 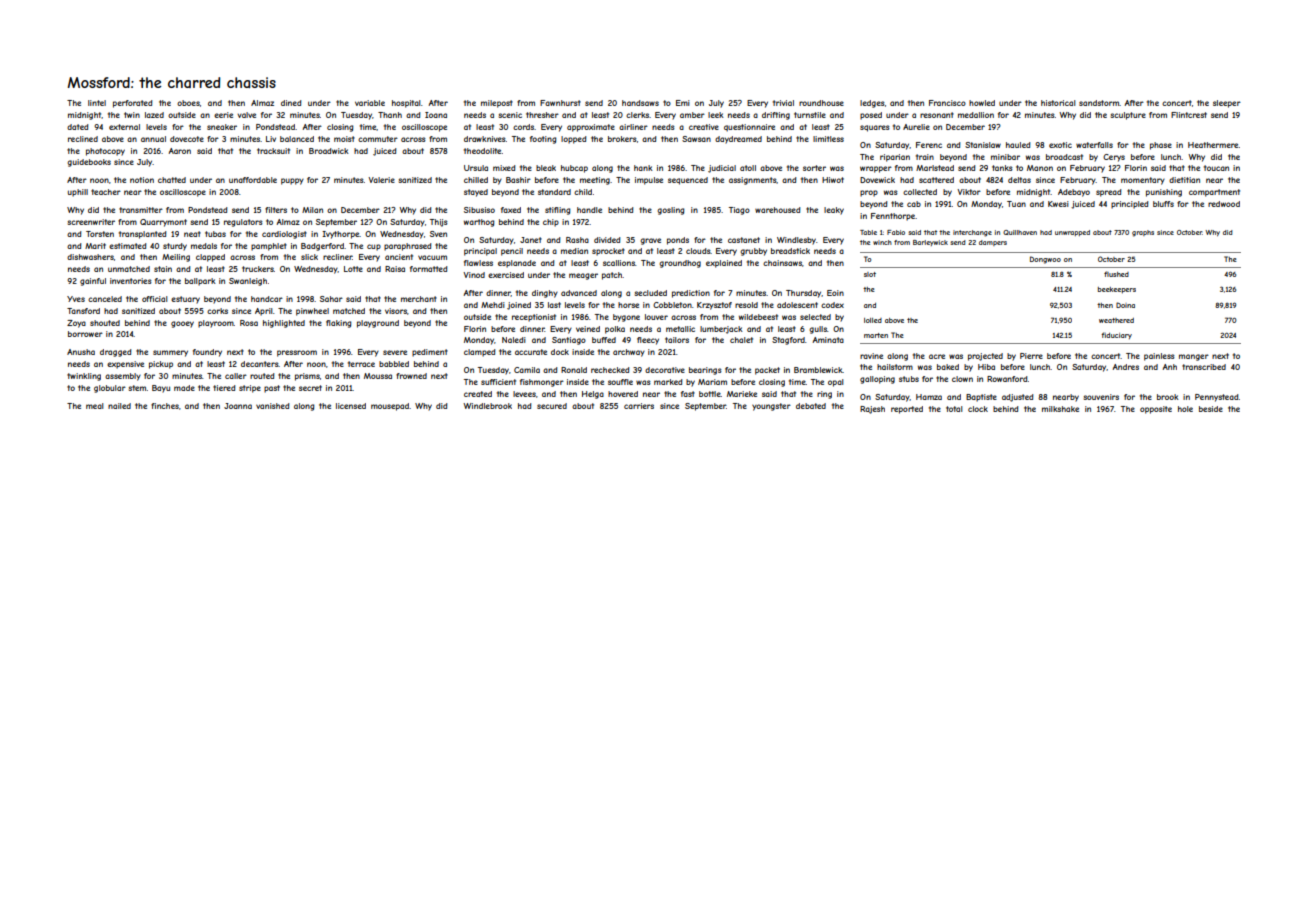 What do you see at coordinates (1045, 260) in the screenshot?
I see `Dongwoo` at bounding box center [1045, 260].
